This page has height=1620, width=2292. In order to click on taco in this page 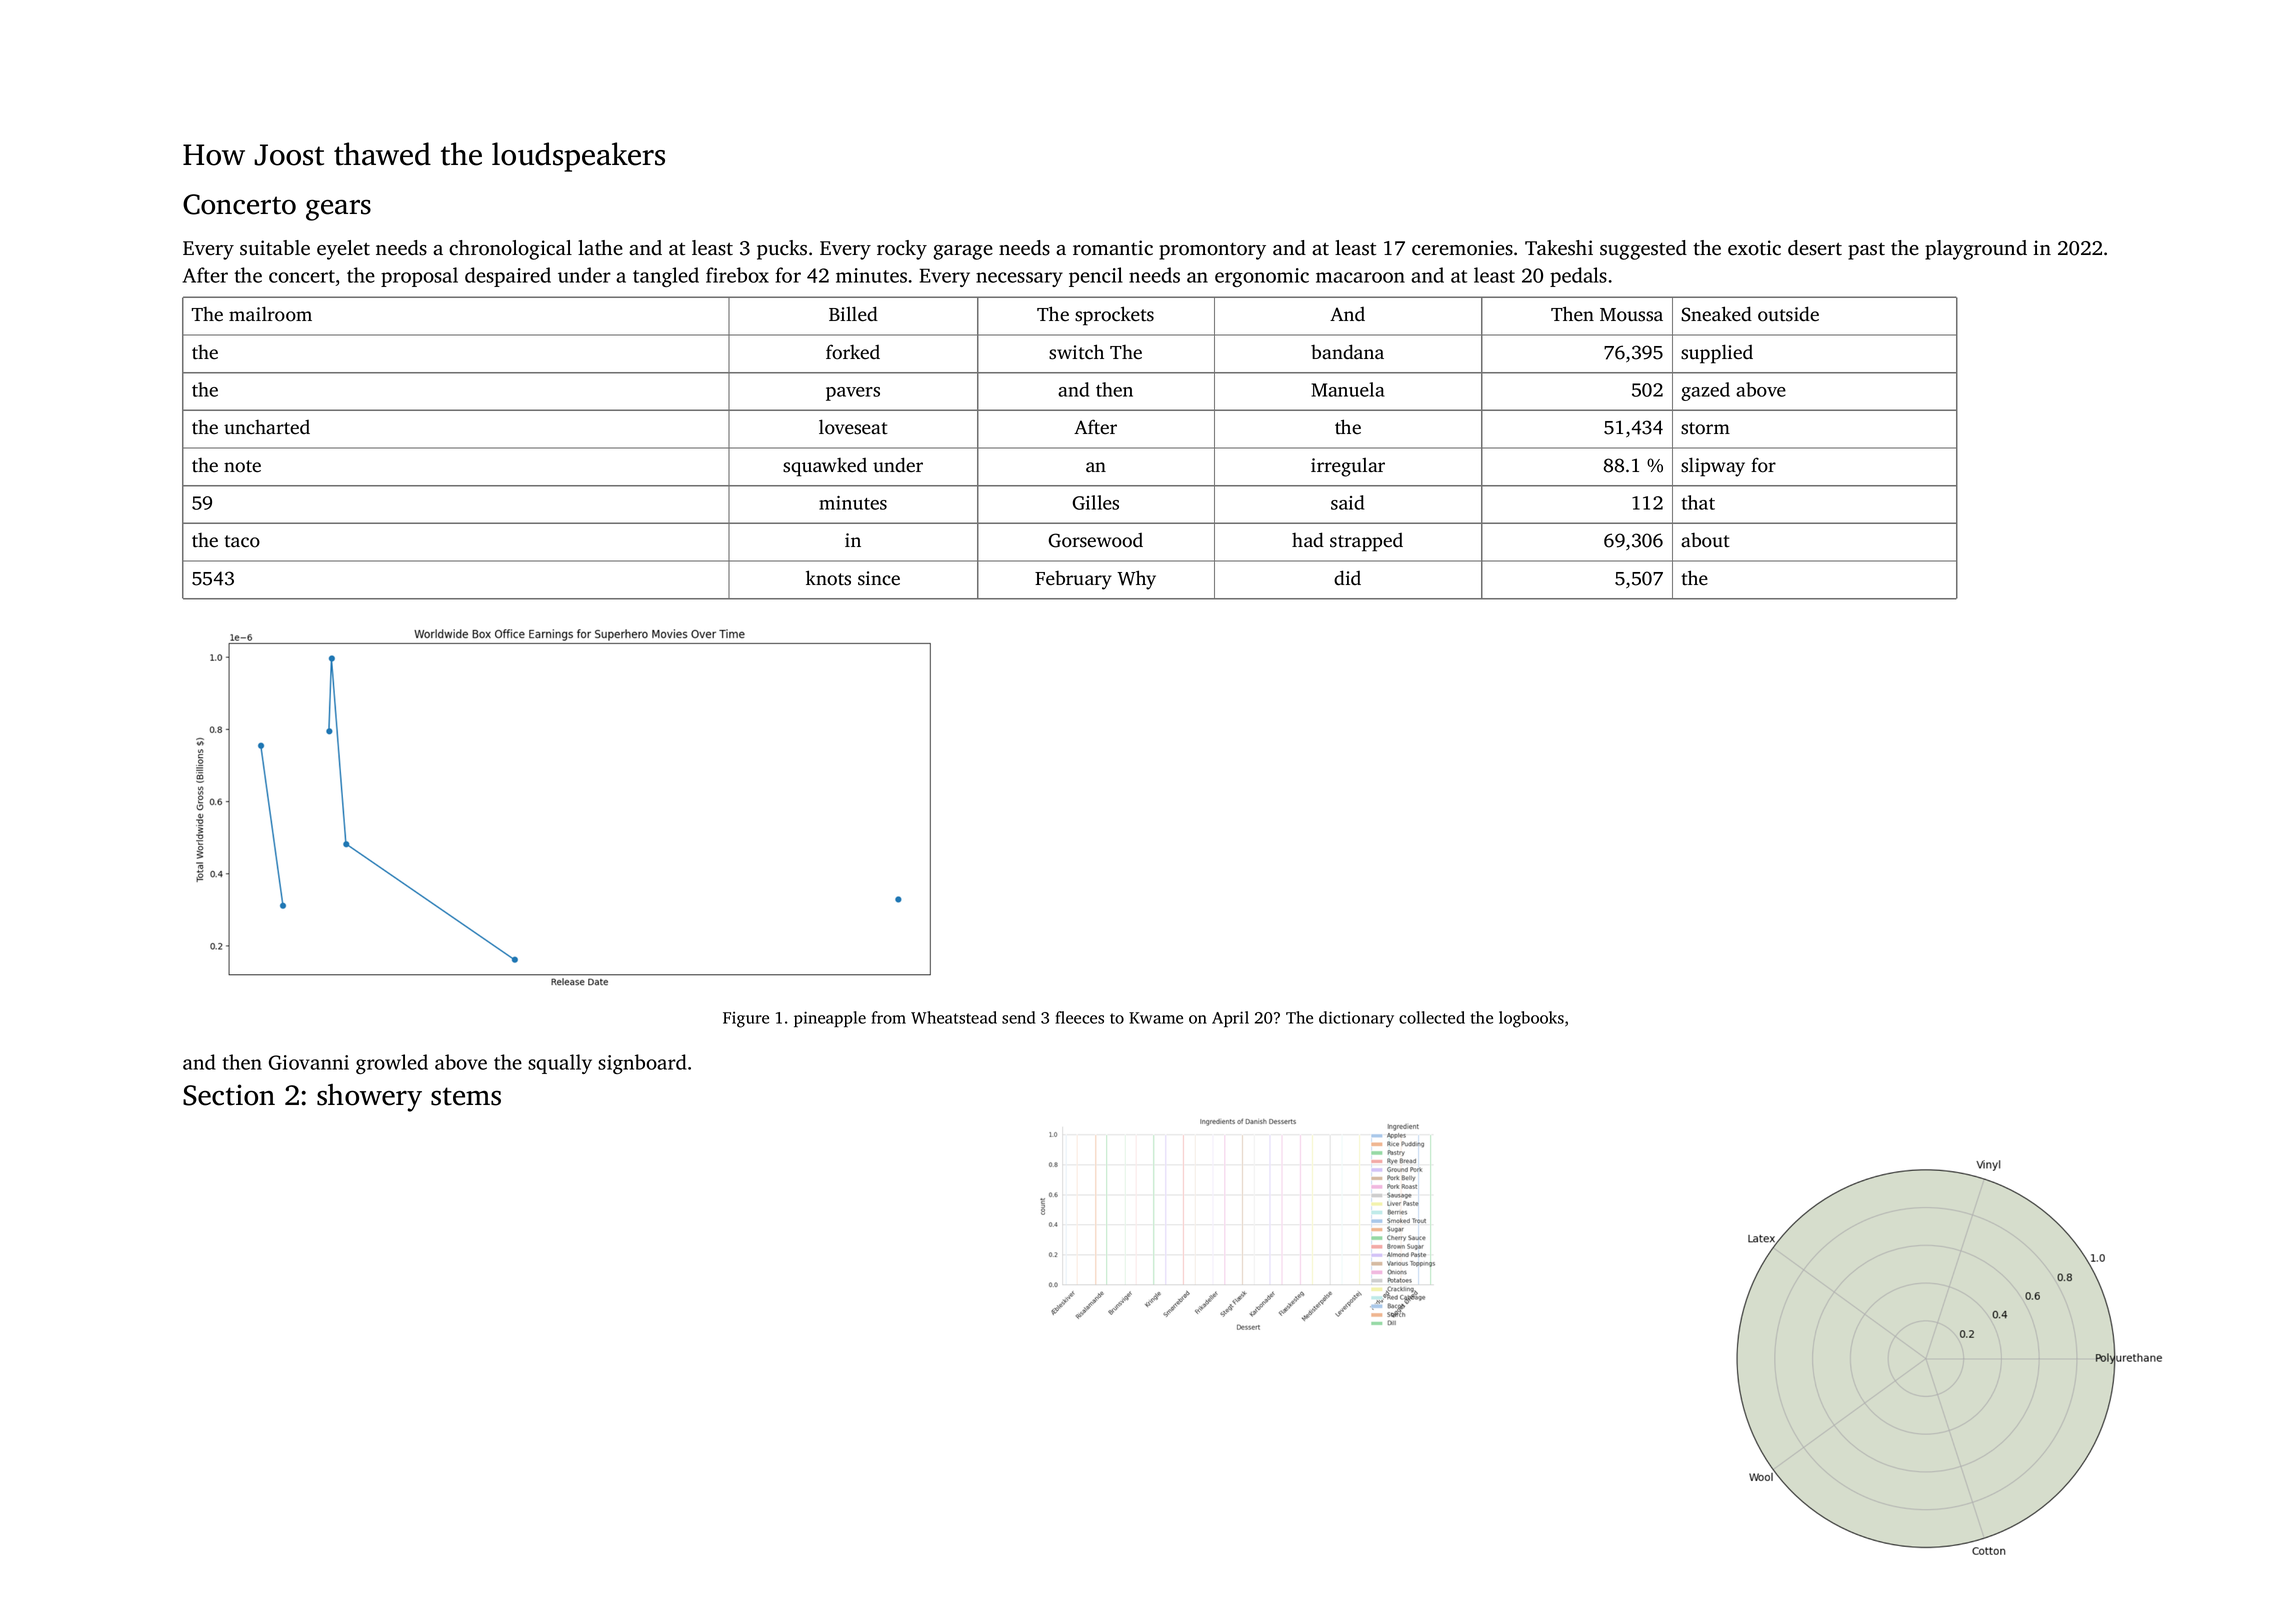, I will do `click(242, 541)`.
